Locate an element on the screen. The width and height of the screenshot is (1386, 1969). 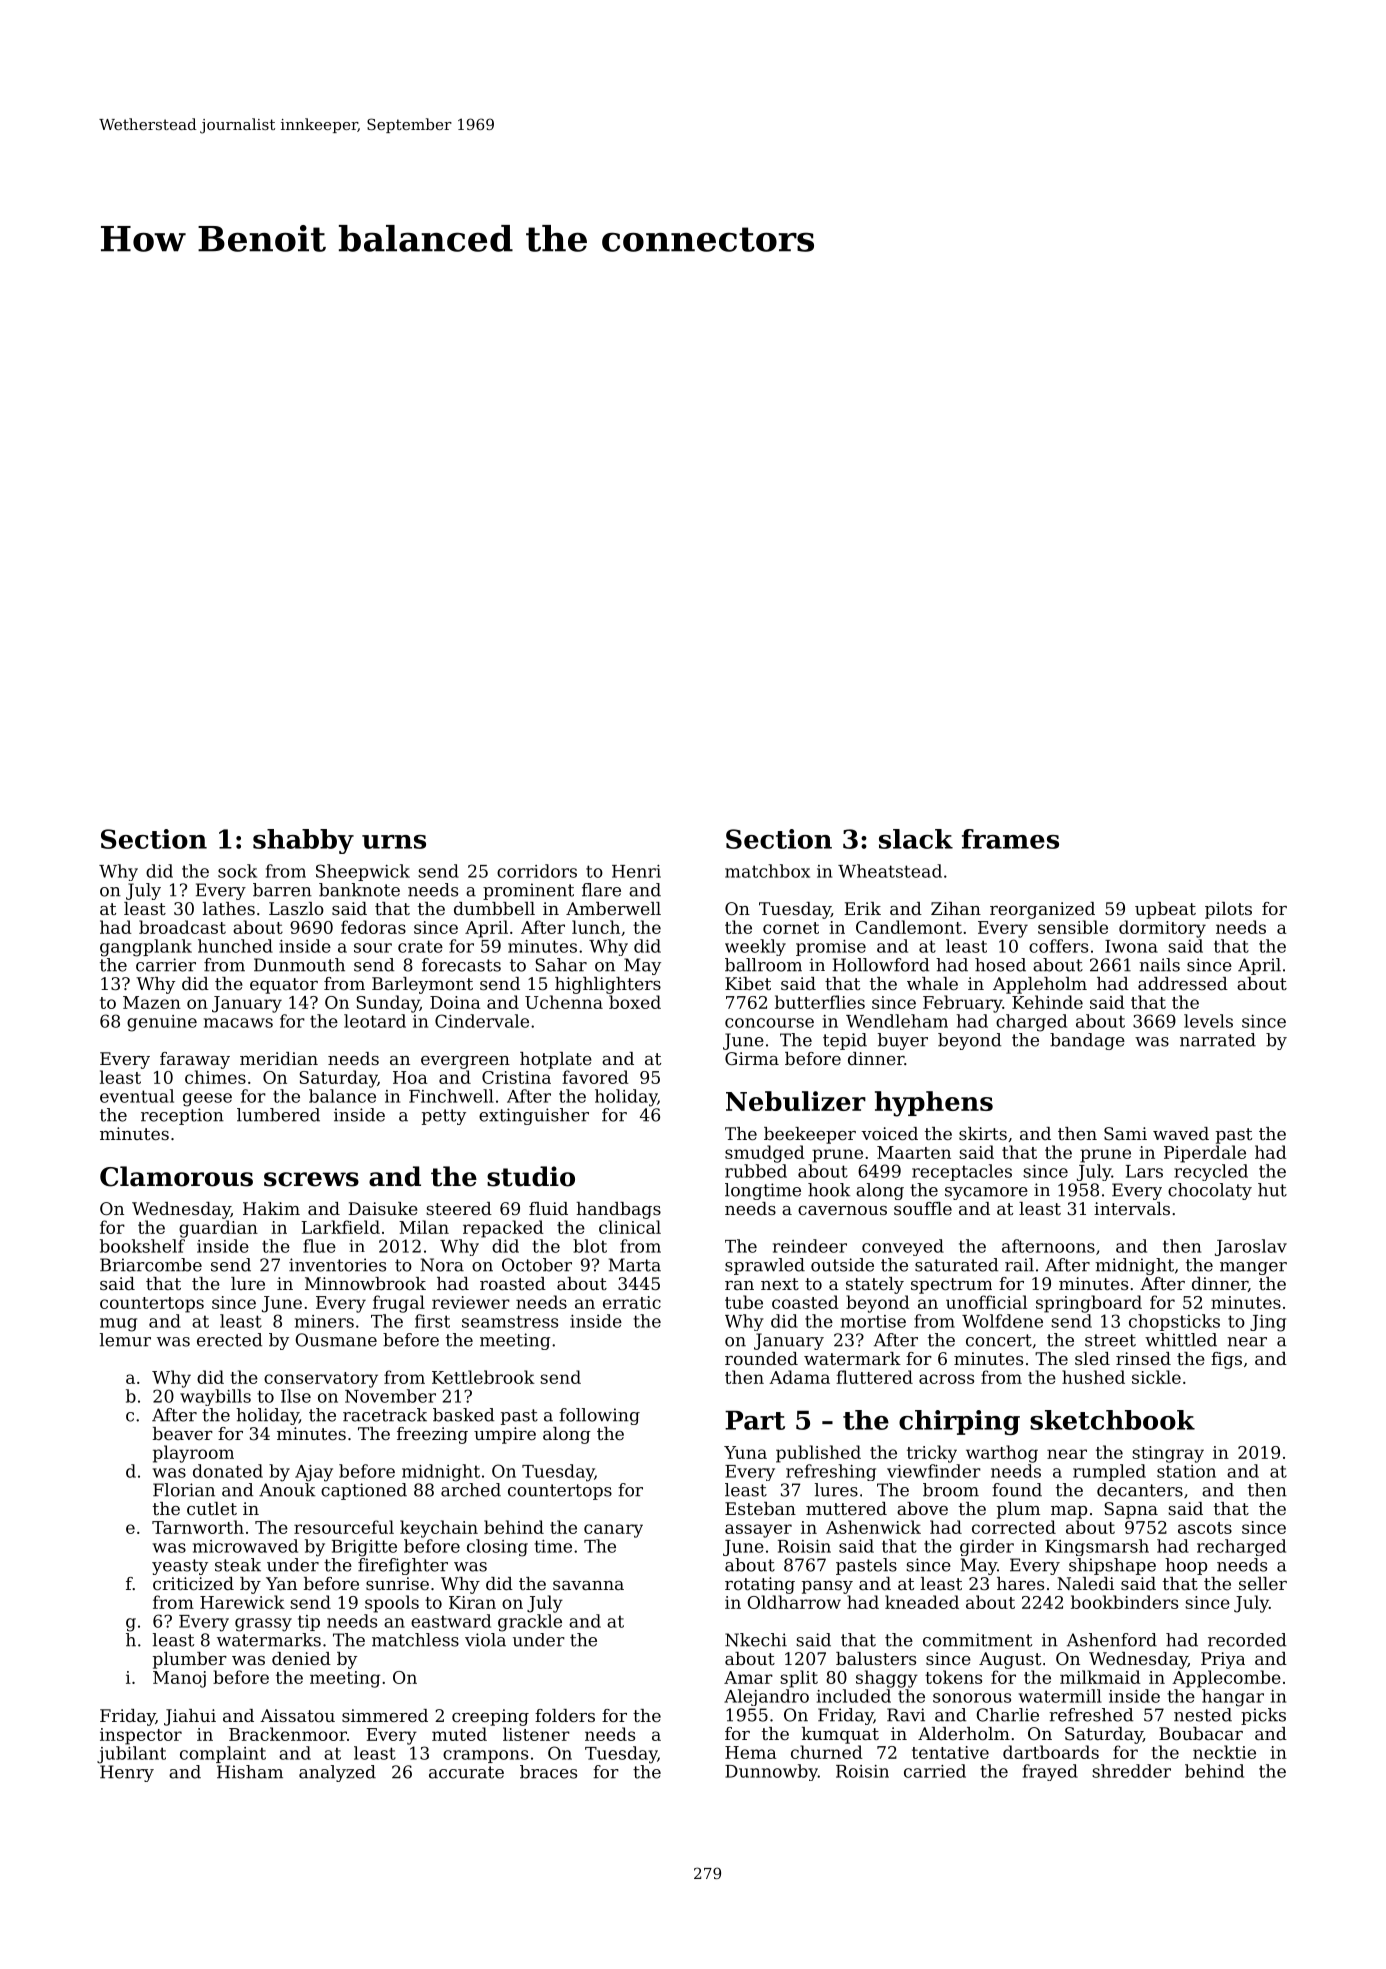
Jaroslav is located at coordinates (1251, 1247).
